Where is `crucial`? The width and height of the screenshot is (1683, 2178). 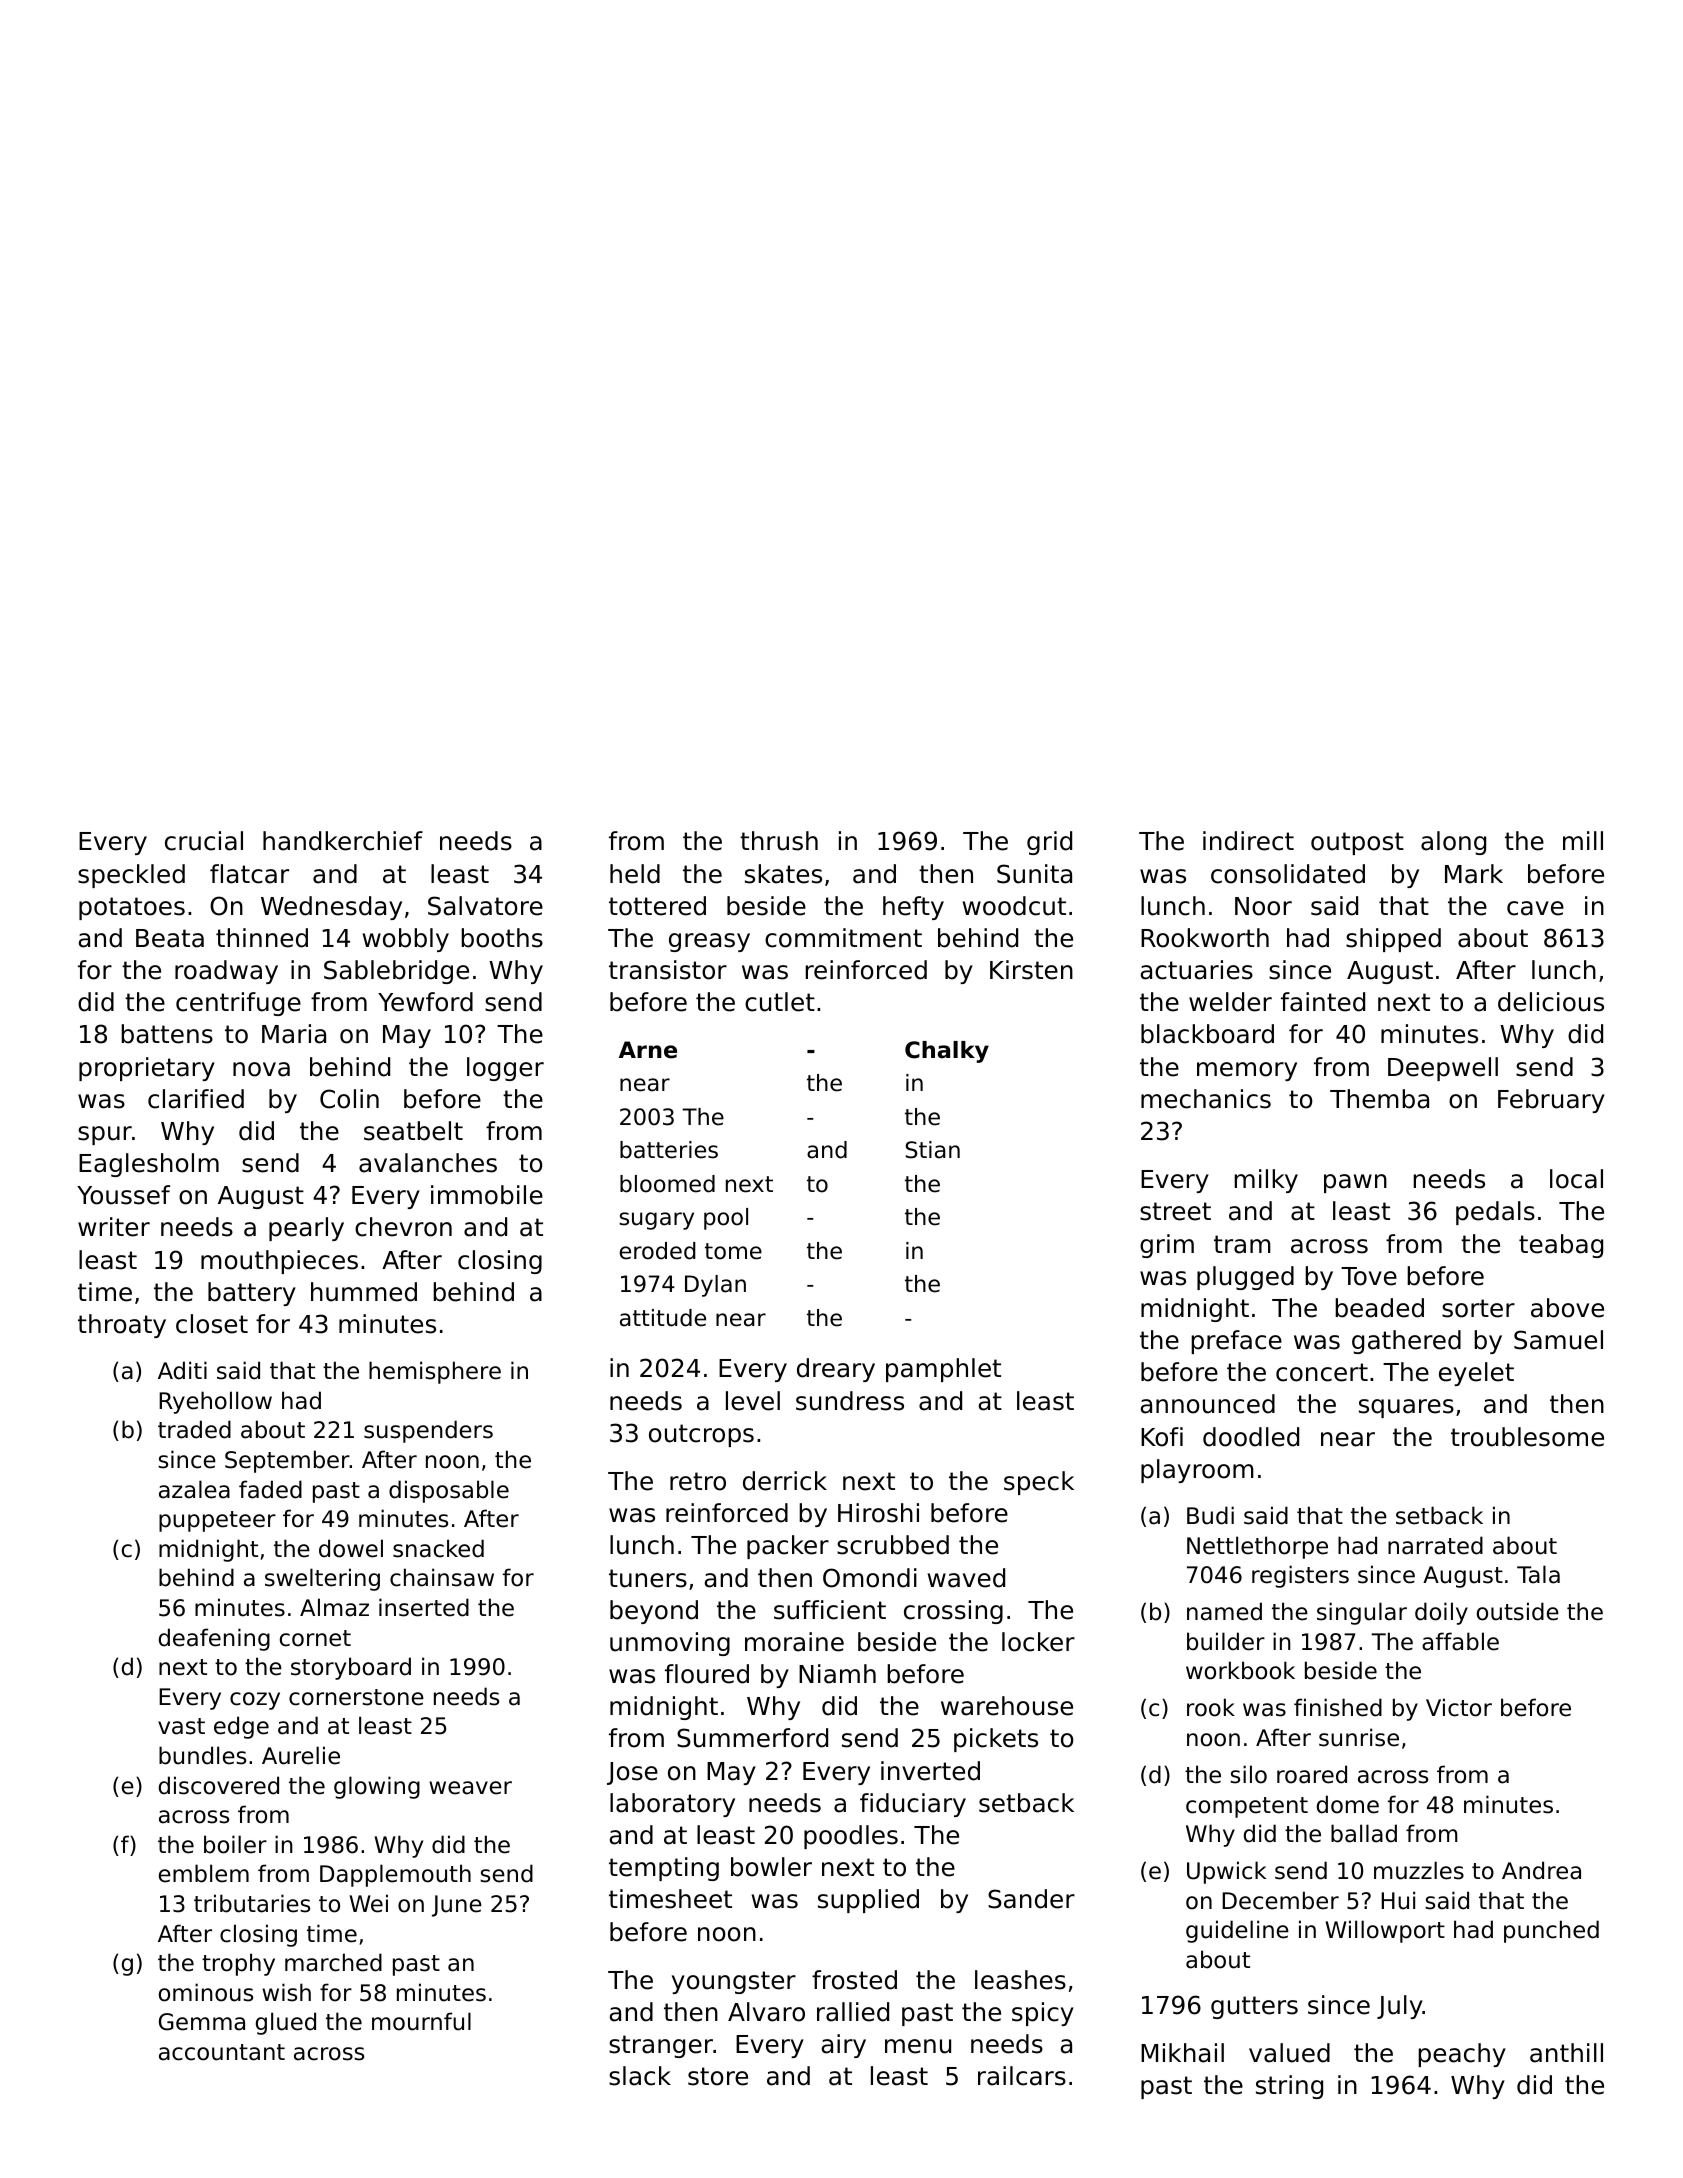
crucial is located at coordinates (204, 841).
